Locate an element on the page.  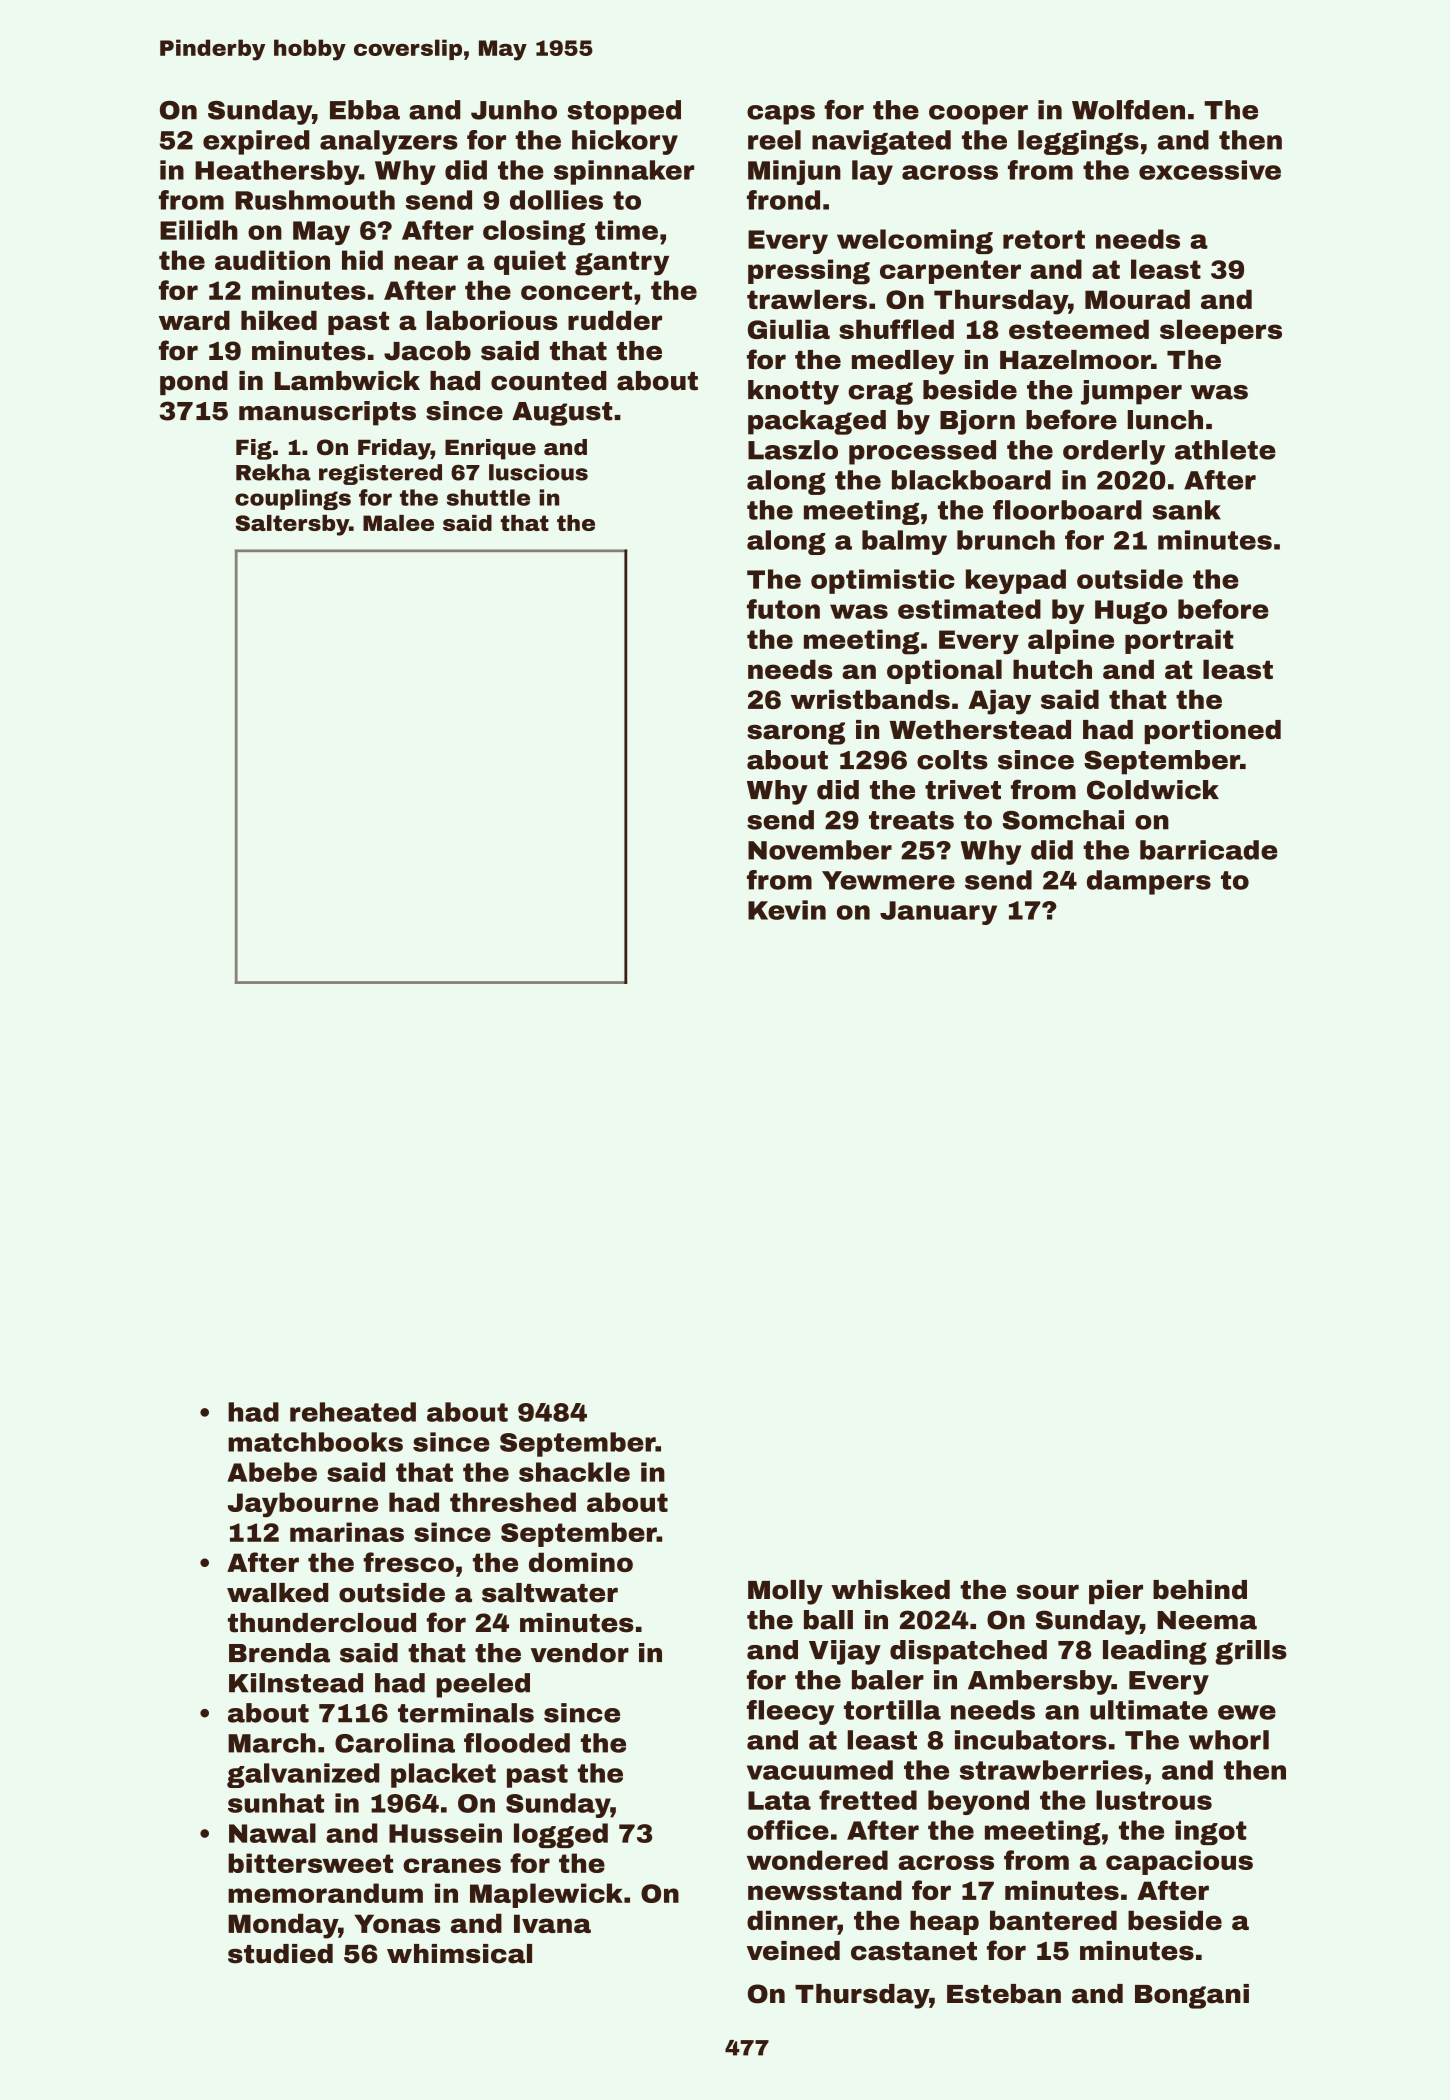
fleecy is located at coordinates (790, 1712).
